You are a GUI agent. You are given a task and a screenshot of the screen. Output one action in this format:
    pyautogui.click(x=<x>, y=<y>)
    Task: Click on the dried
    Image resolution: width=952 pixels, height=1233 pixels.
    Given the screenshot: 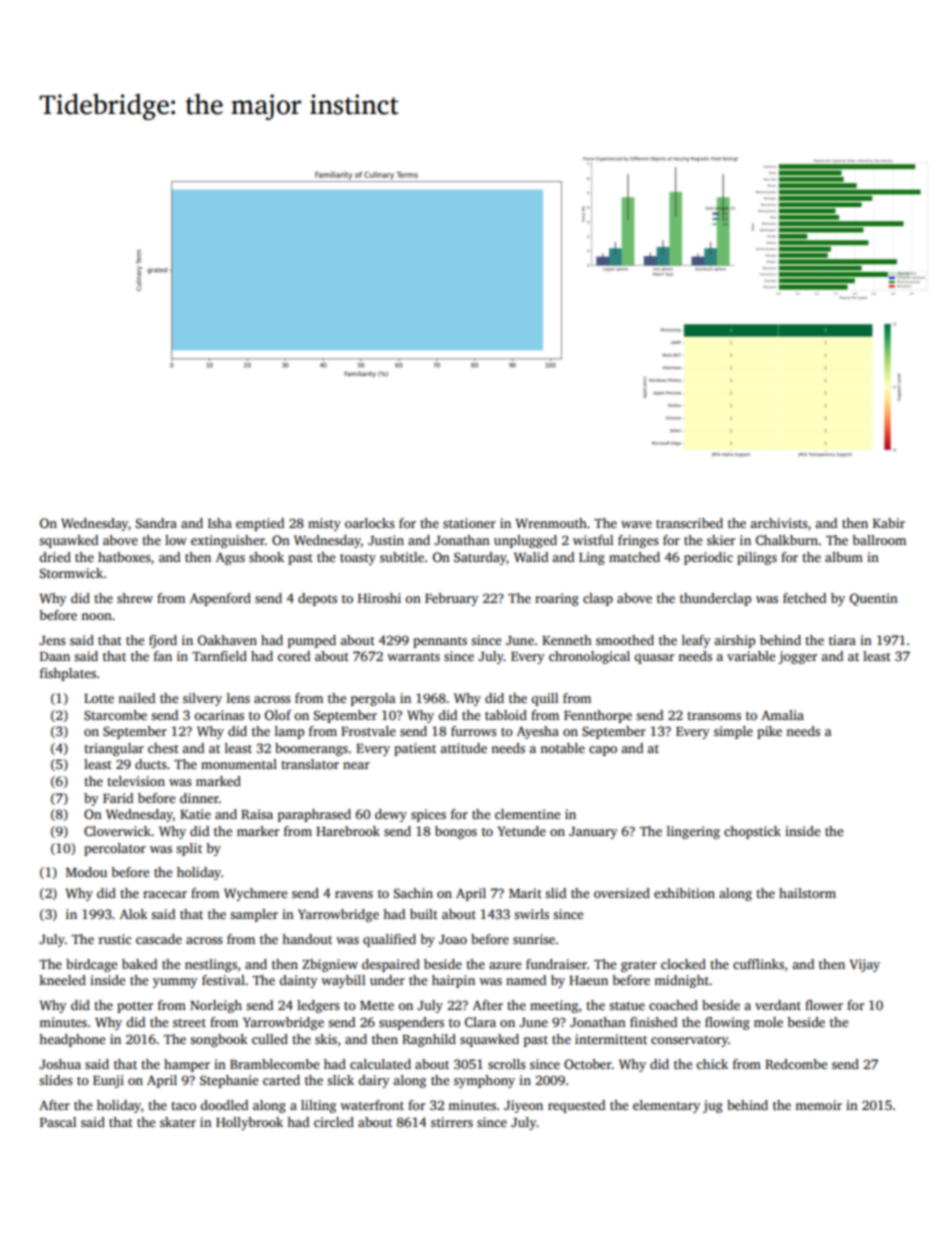 What is the action you would take?
    pyautogui.click(x=55, y=557)
